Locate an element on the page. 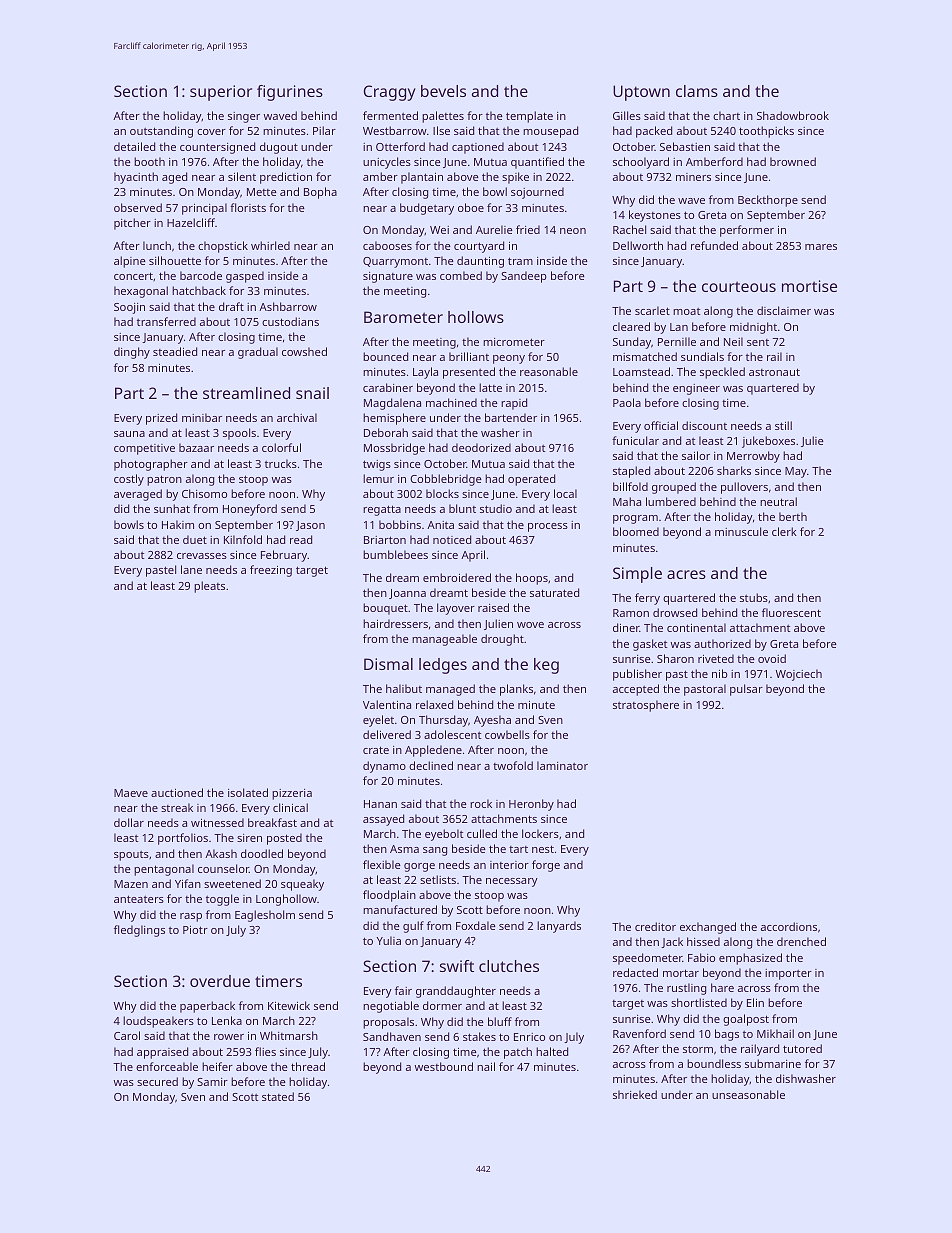 The image size is (952, 1233). Shadowbrook is located at coordinates (793, 115).
